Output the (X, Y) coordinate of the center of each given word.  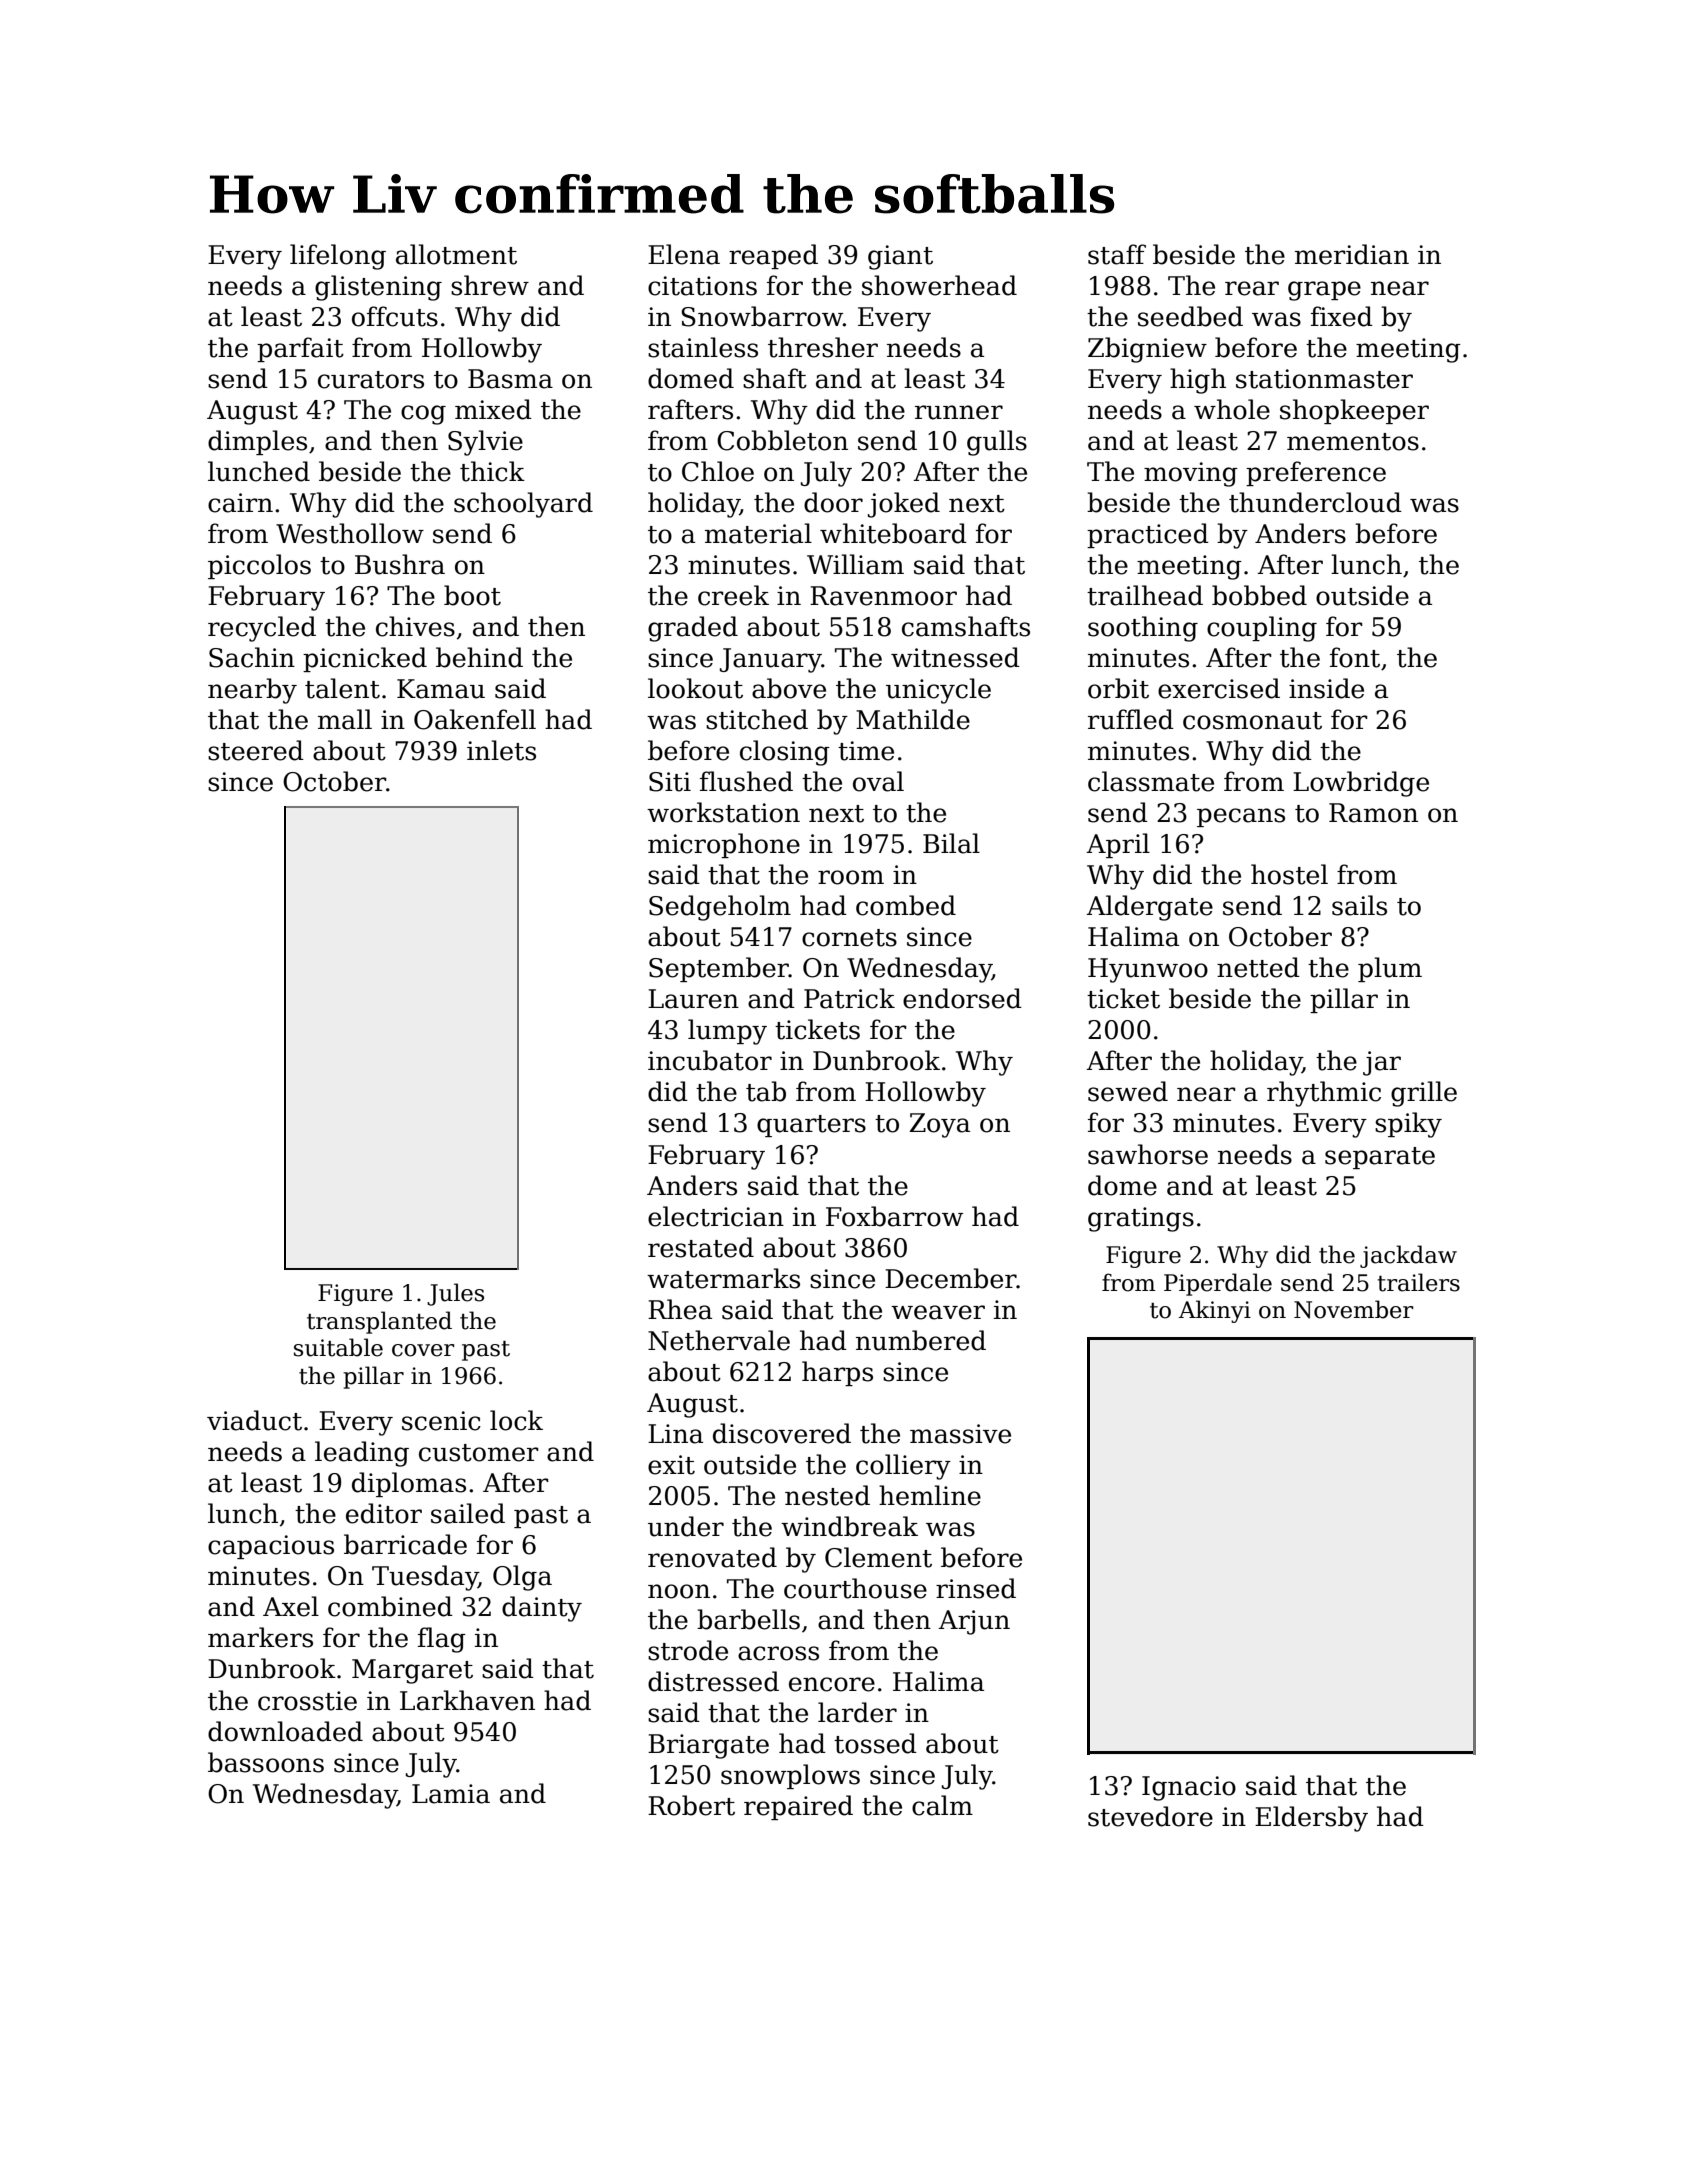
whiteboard (893, 533)
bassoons (266, 1762)
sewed (1128, 1091)
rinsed (976, 1588)
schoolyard (523, 505)
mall (345, 719)
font (1355, 657)
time (866, 751)
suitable (338, 1347)
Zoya (939, 1125)
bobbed (1259, 595)
